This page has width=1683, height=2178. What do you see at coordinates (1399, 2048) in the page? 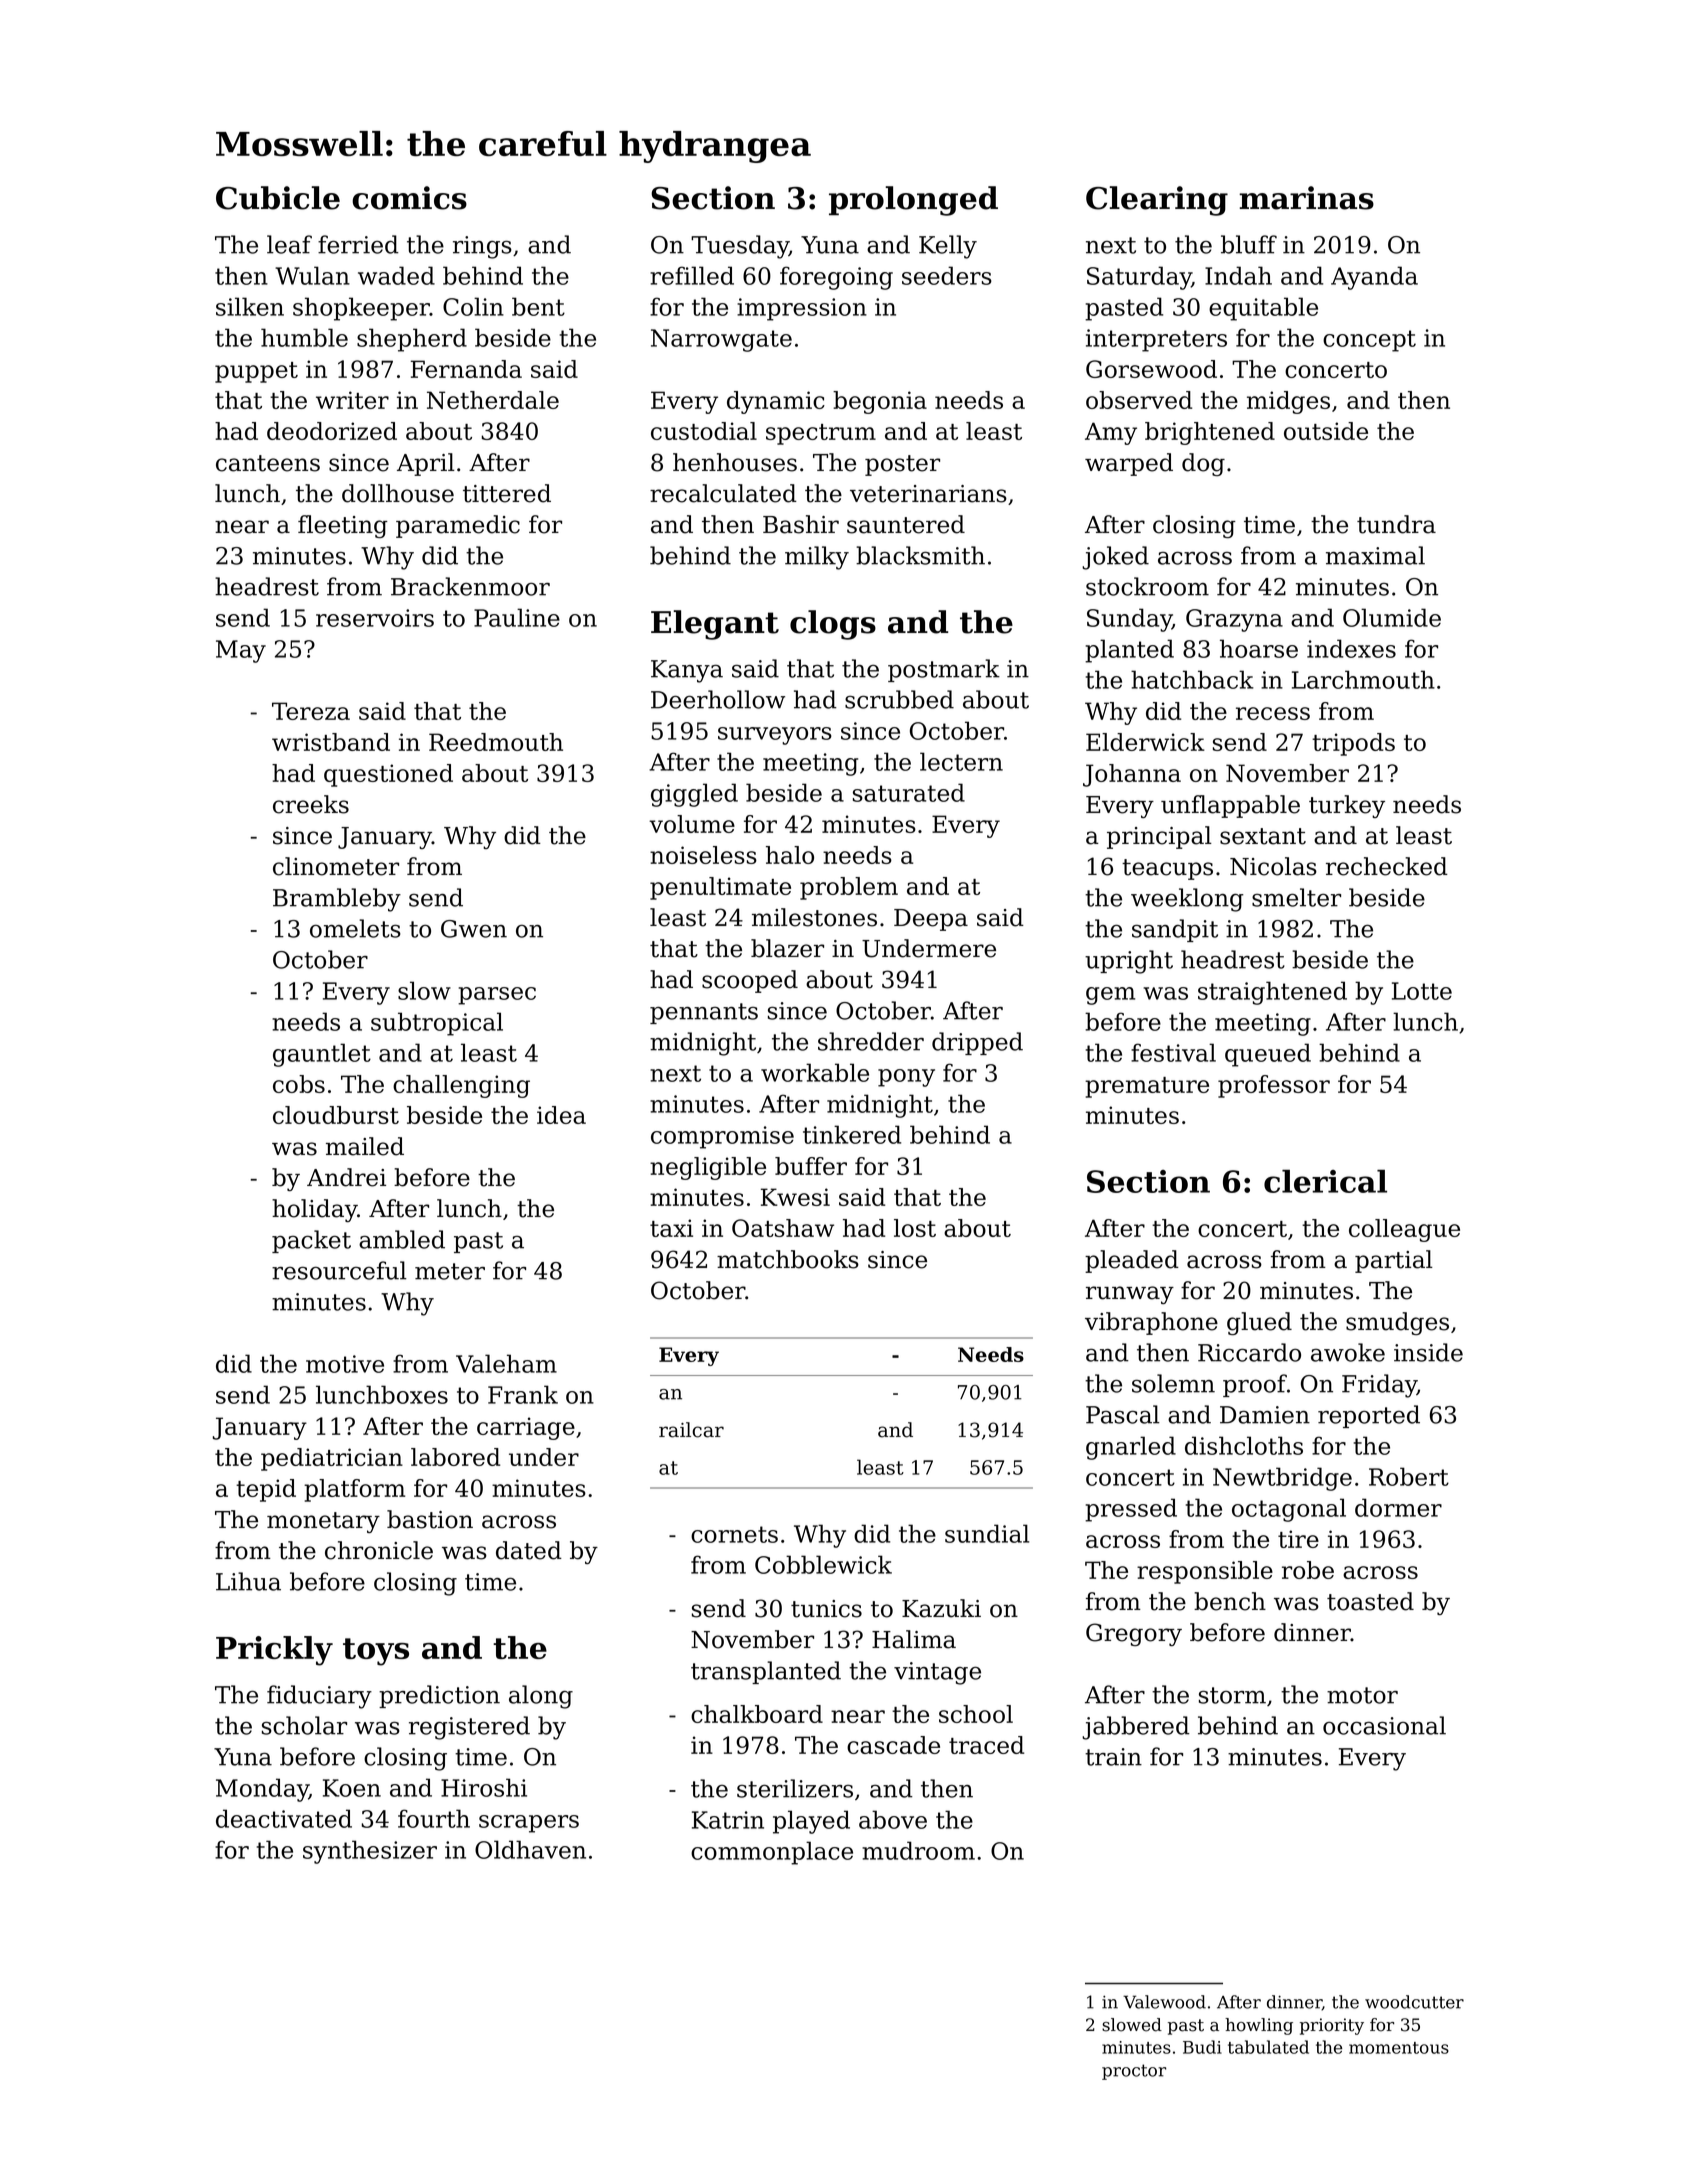
I see `momentous` at bounding box center [1399, 2048].
